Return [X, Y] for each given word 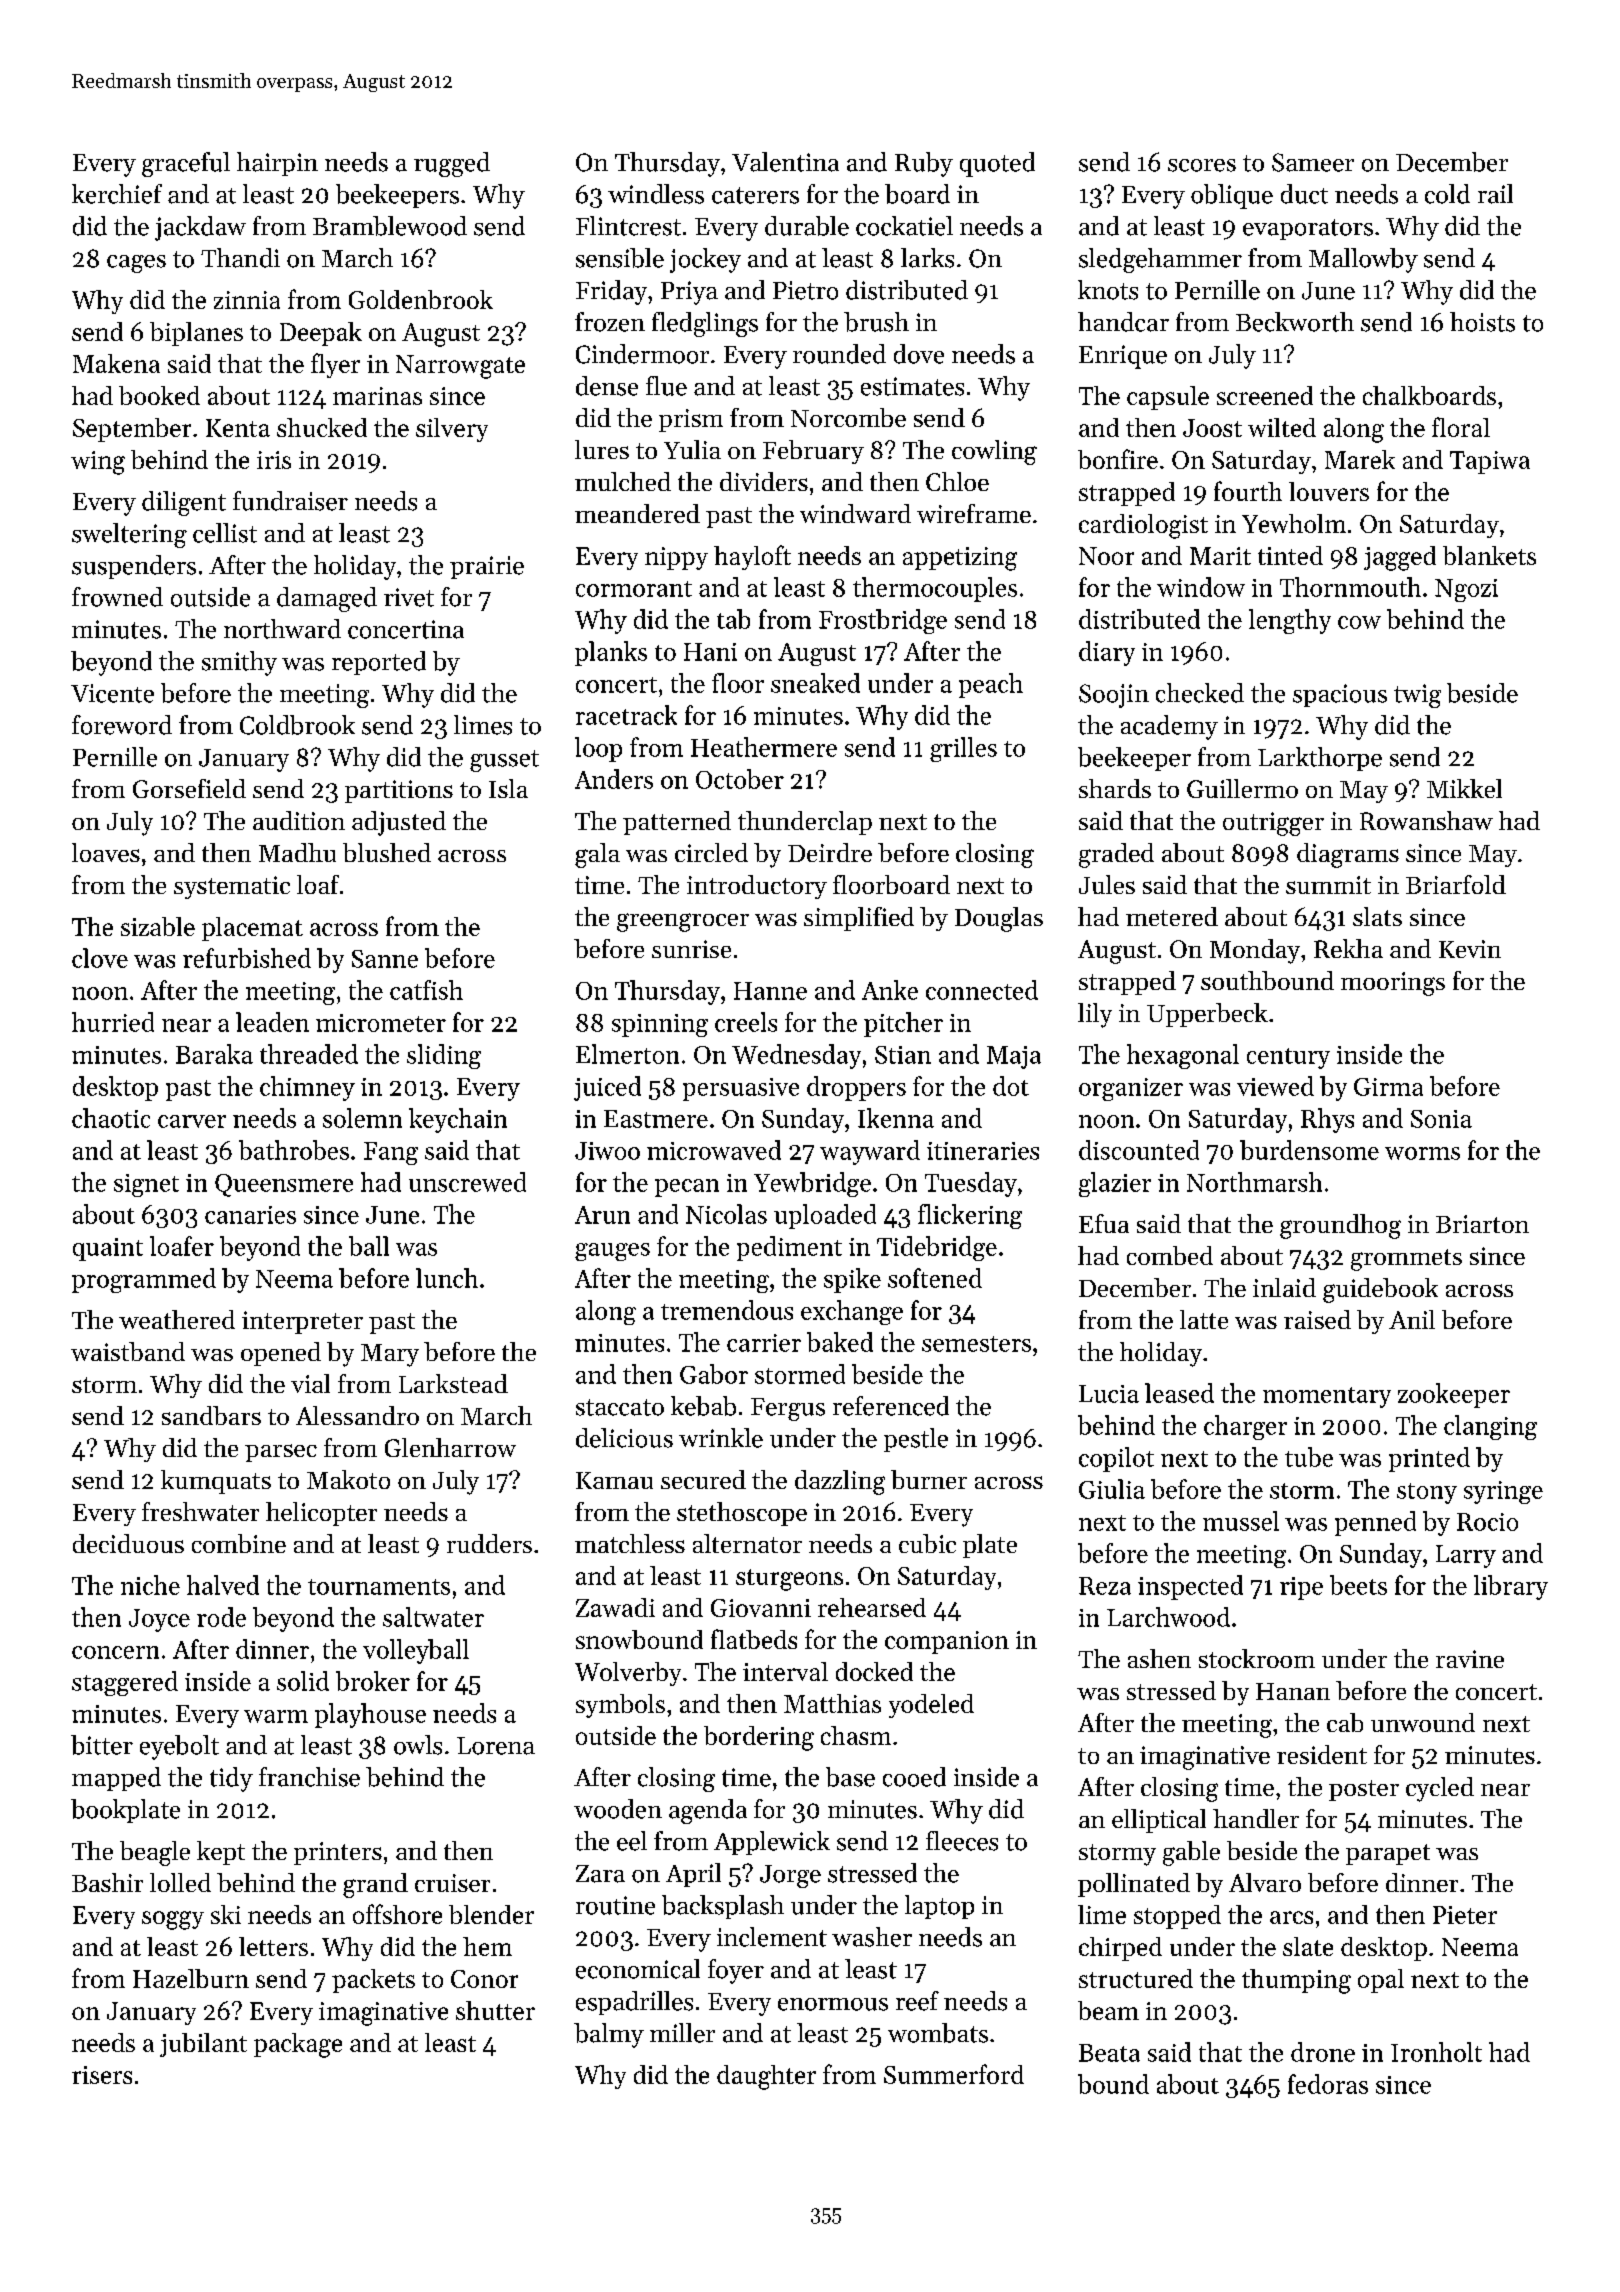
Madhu [297, 852]
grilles [963, 749]
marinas [377, 396]
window [1201, 587]
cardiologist [1143, 526]
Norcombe [848, 417]
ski [226, 1914]
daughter [766, 2077]
